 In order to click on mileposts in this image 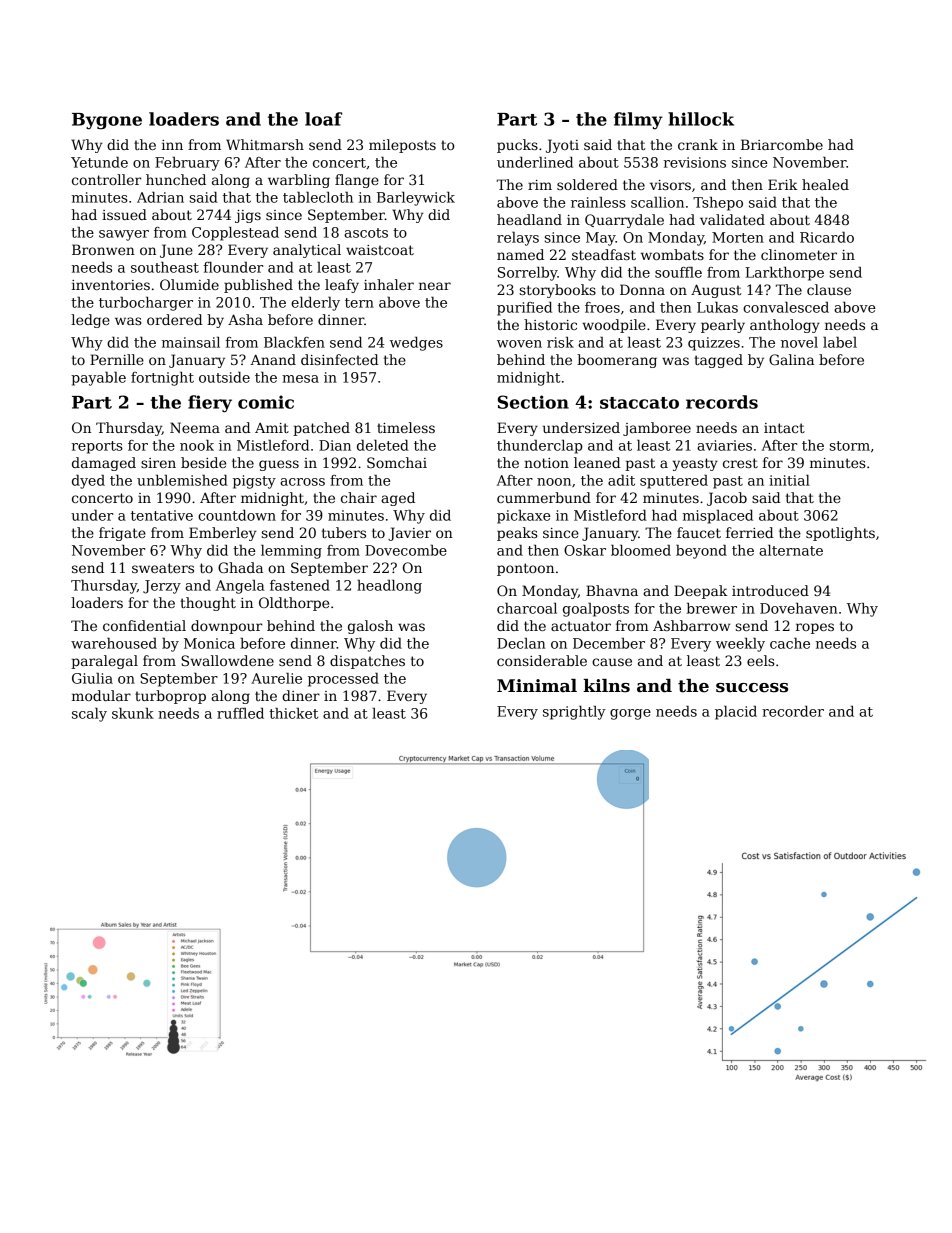, I will do `click(402, 146)`.
